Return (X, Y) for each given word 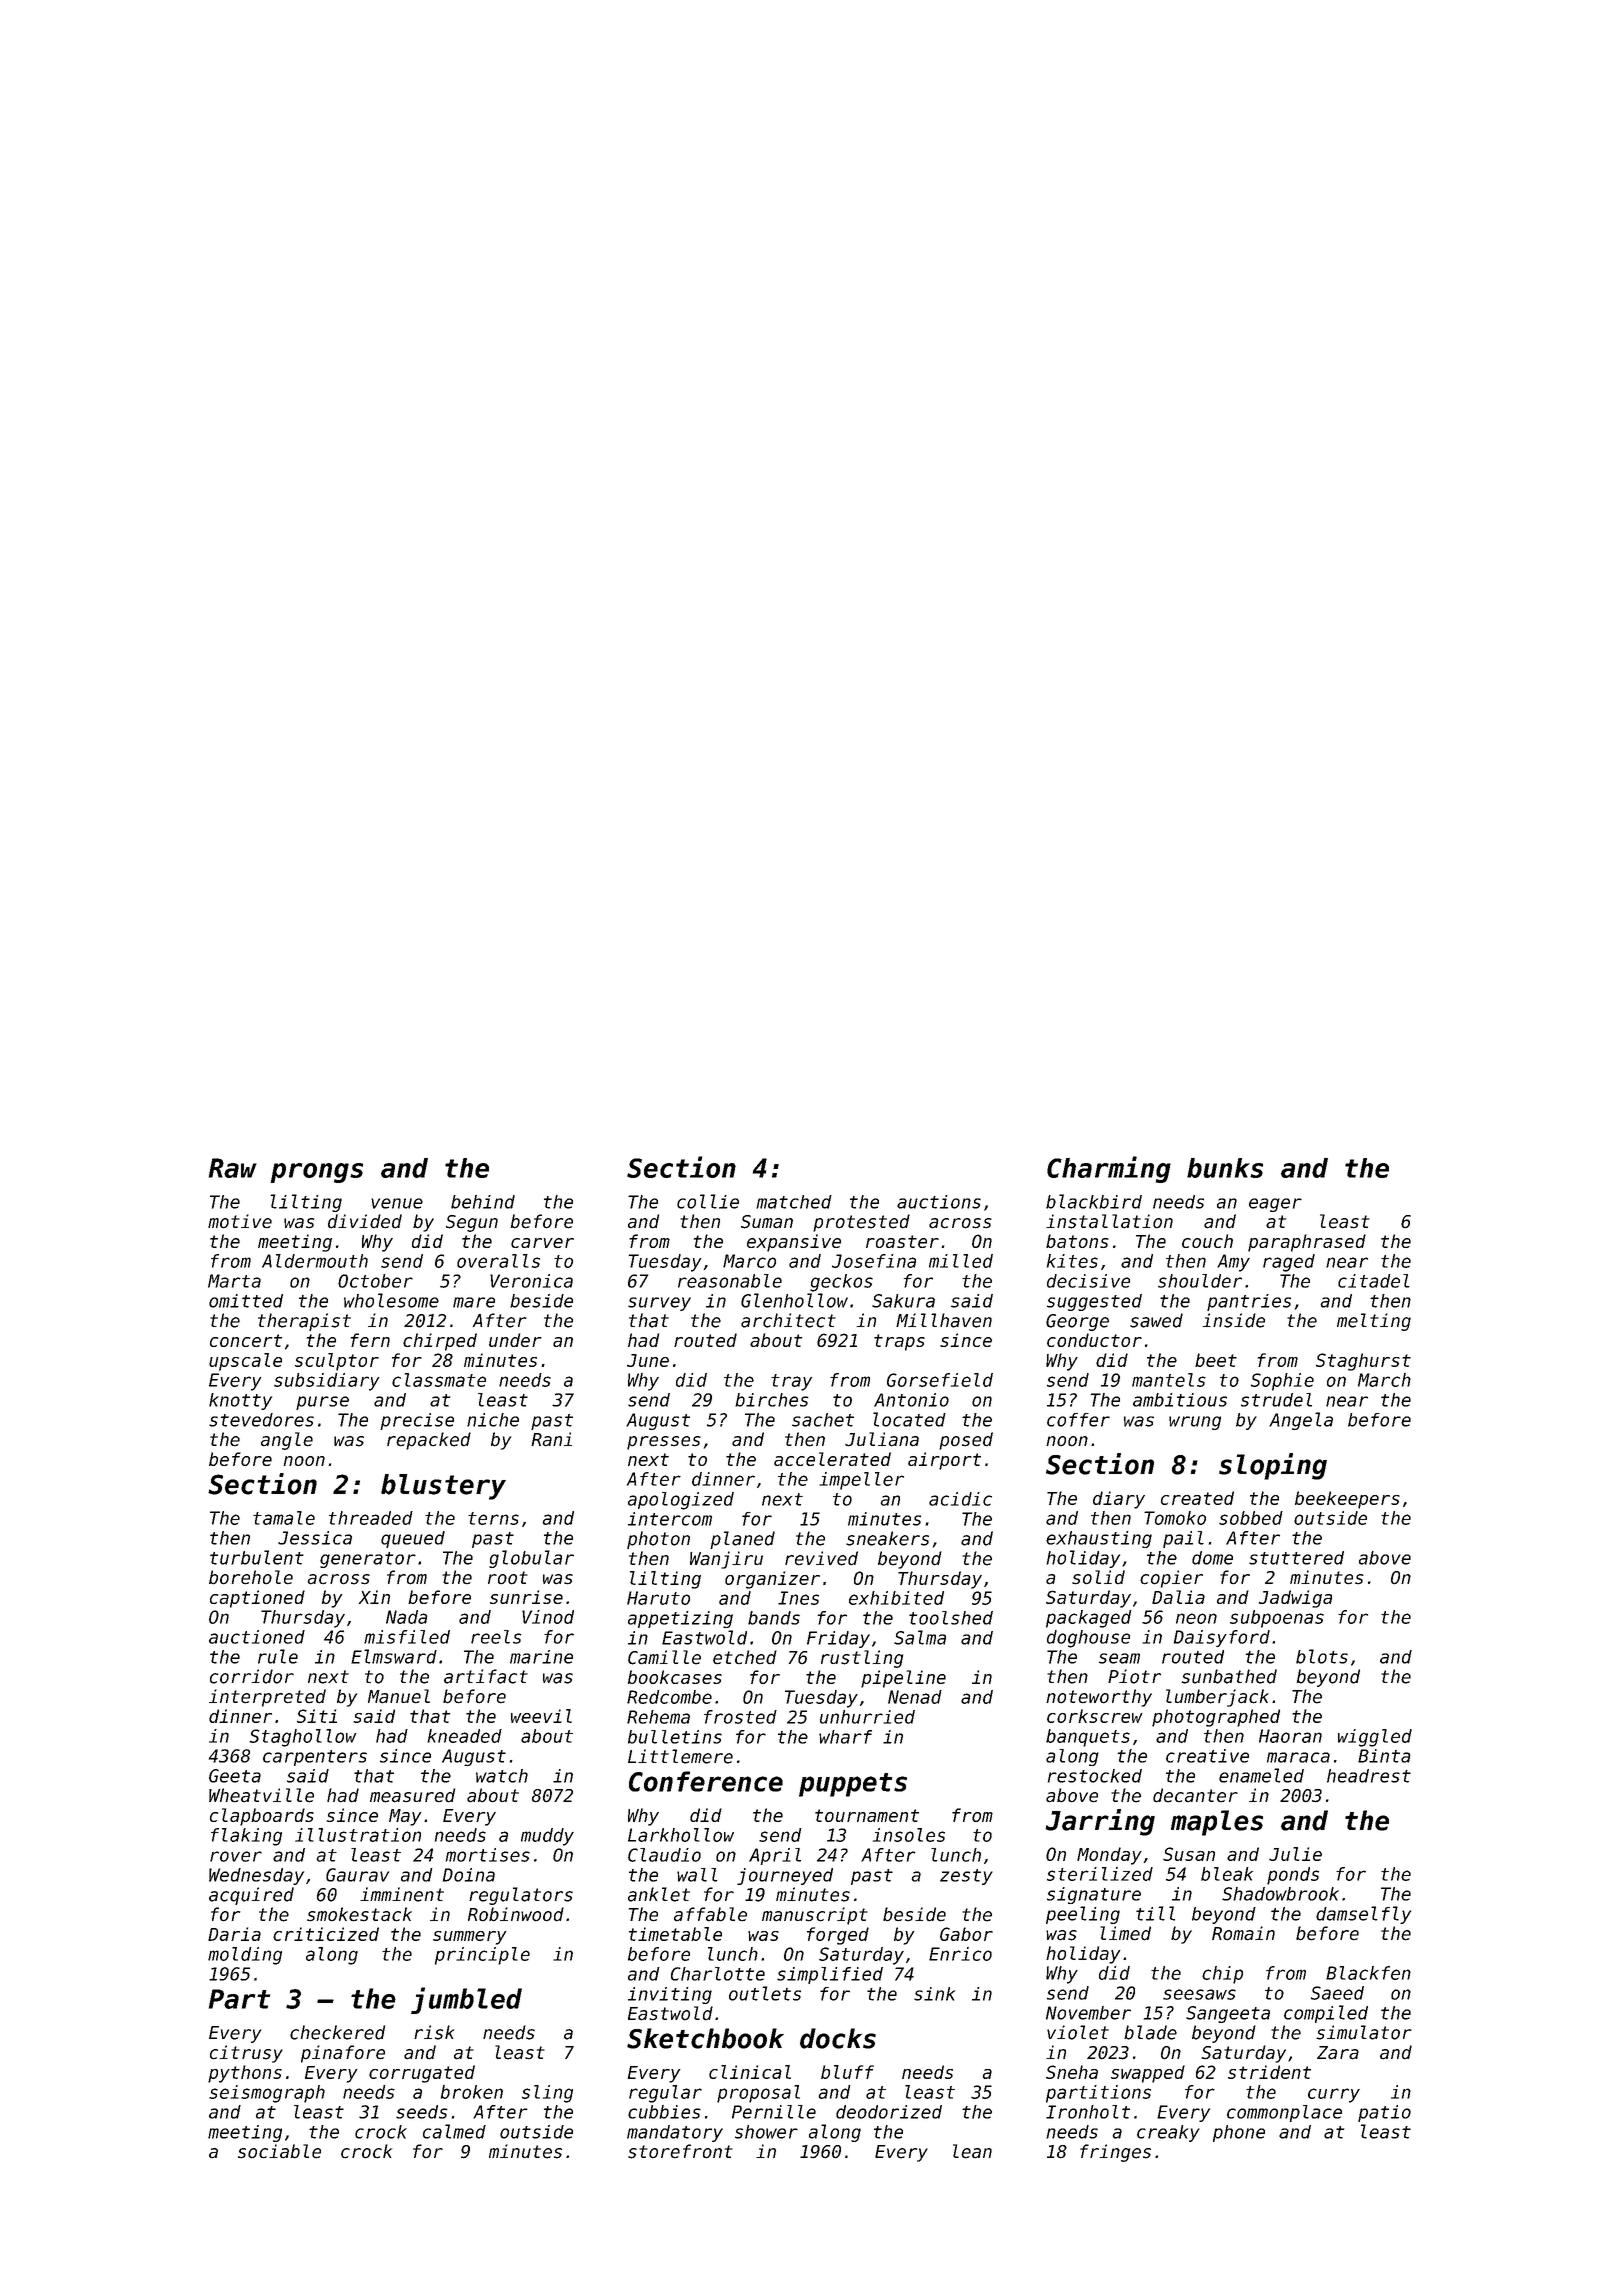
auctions (939, 1202)
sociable (279, 2151)
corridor (252, 1676)
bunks (1225, 1168)
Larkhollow (681, 1835)
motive (240, 1221)
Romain (1243, 1933)
